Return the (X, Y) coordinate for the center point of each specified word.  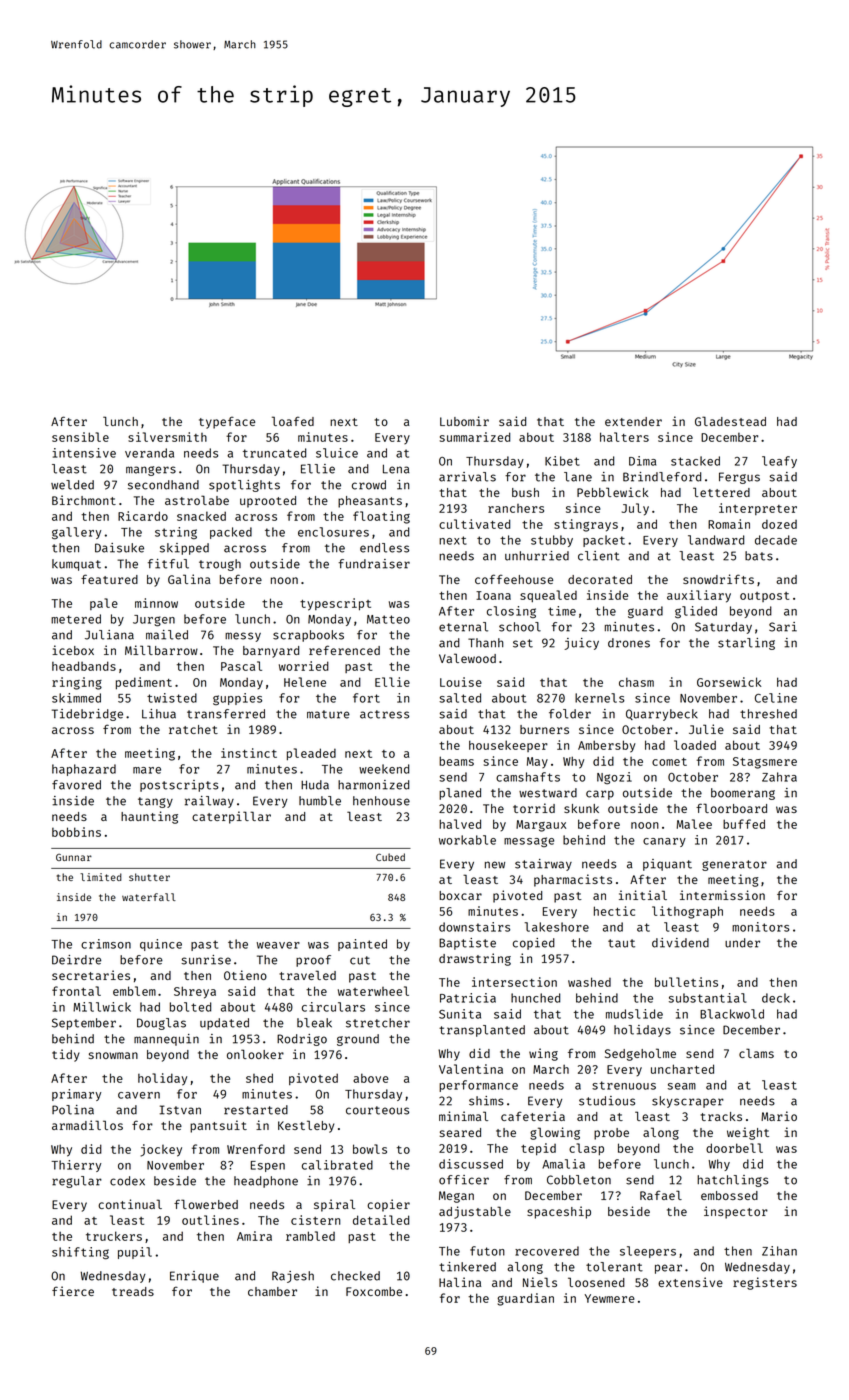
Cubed (390, 857)
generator (734, 865)
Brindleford (662, 477)
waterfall (149, 897)
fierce (73, 1291)
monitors (761, 927)
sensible (80, 437)
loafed (293, 421)
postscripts (179, 786)
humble (320, 801)
